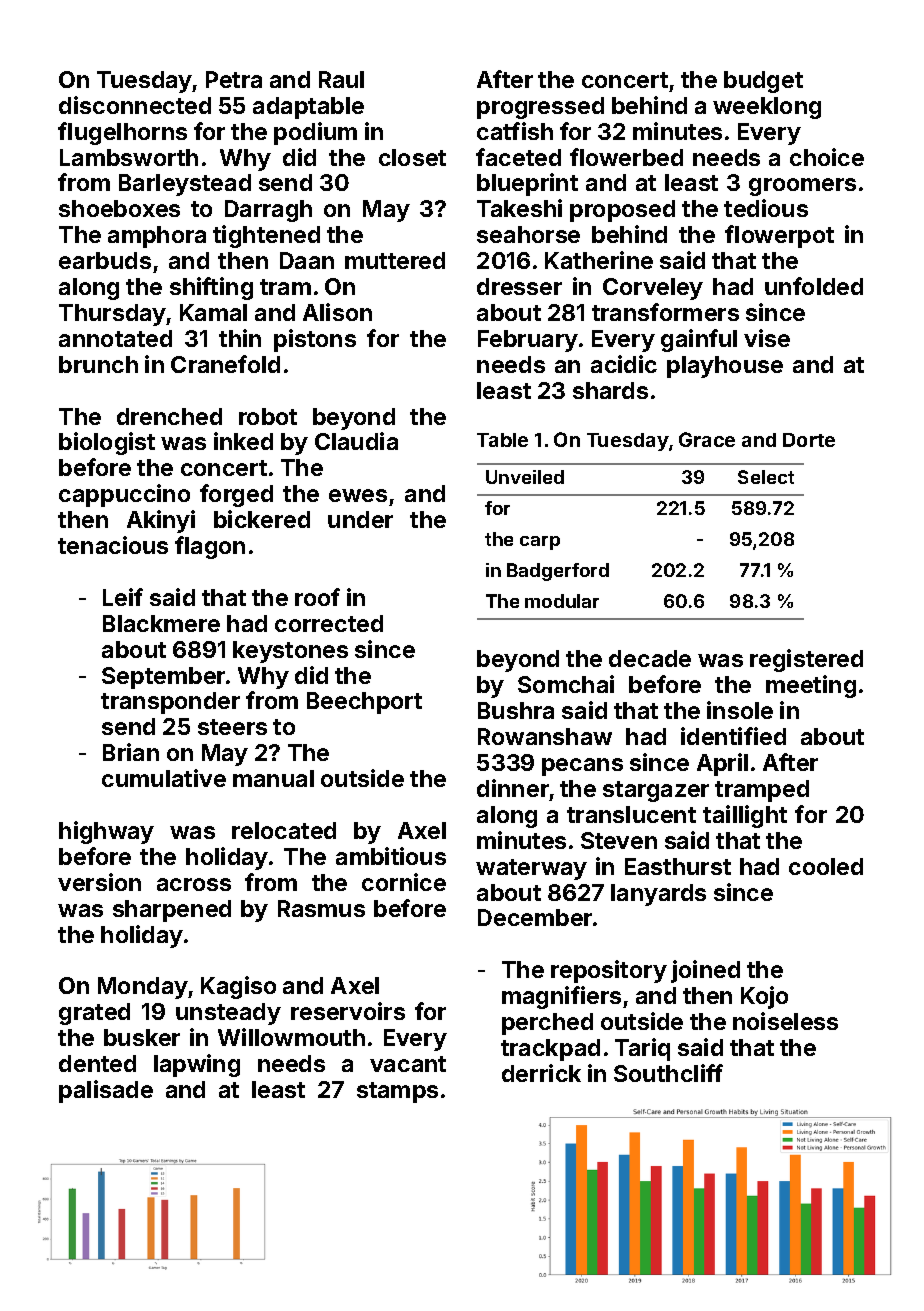  Describe the element at coordinates (540, 108) in the screenshot. I see `progressed` at that location.
